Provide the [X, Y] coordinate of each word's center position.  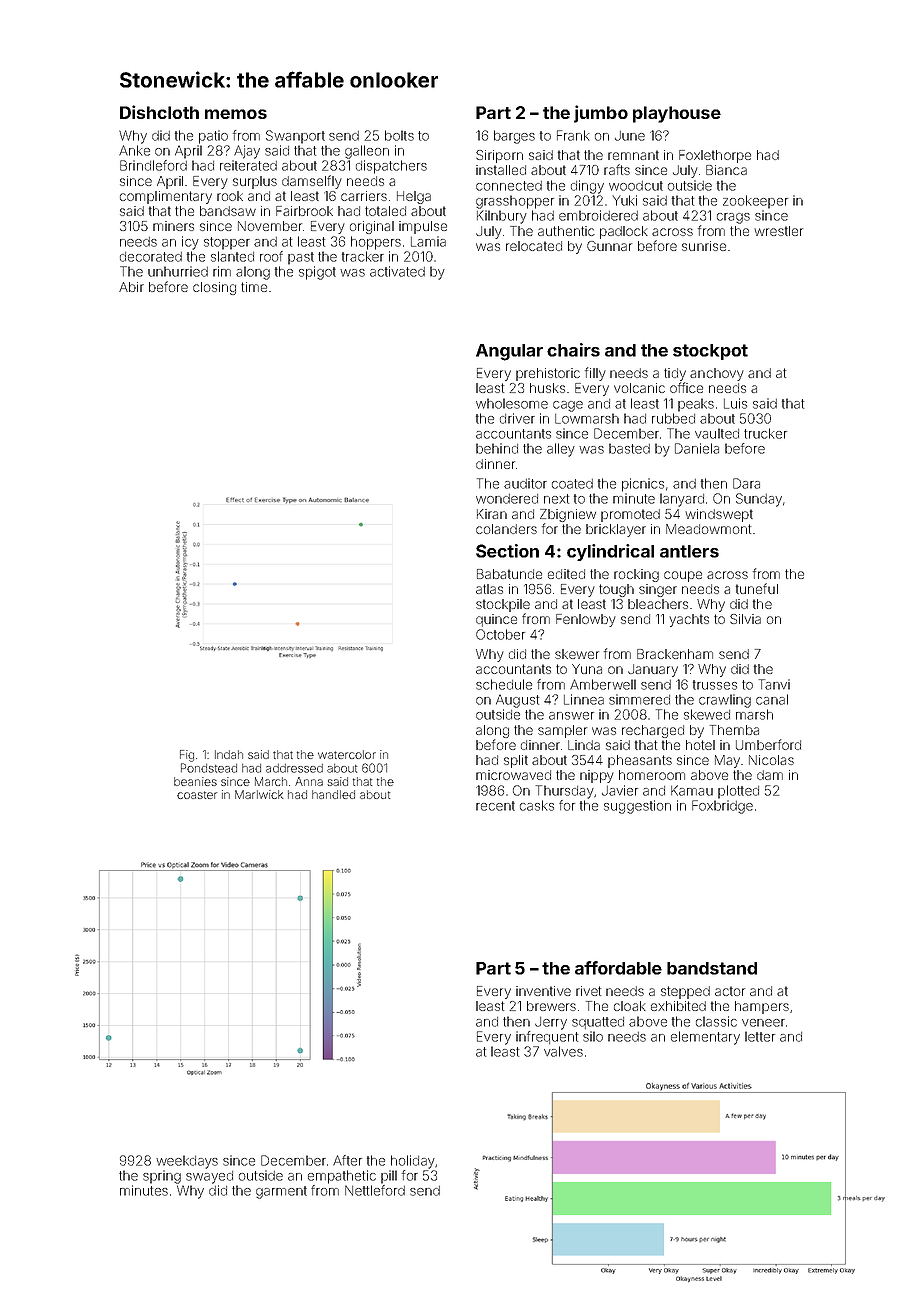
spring [162, 1177]
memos [236, 114]
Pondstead [209, 768]
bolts [399, 135]
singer [658, 590]
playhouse [677, 114]
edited [566, 574]
